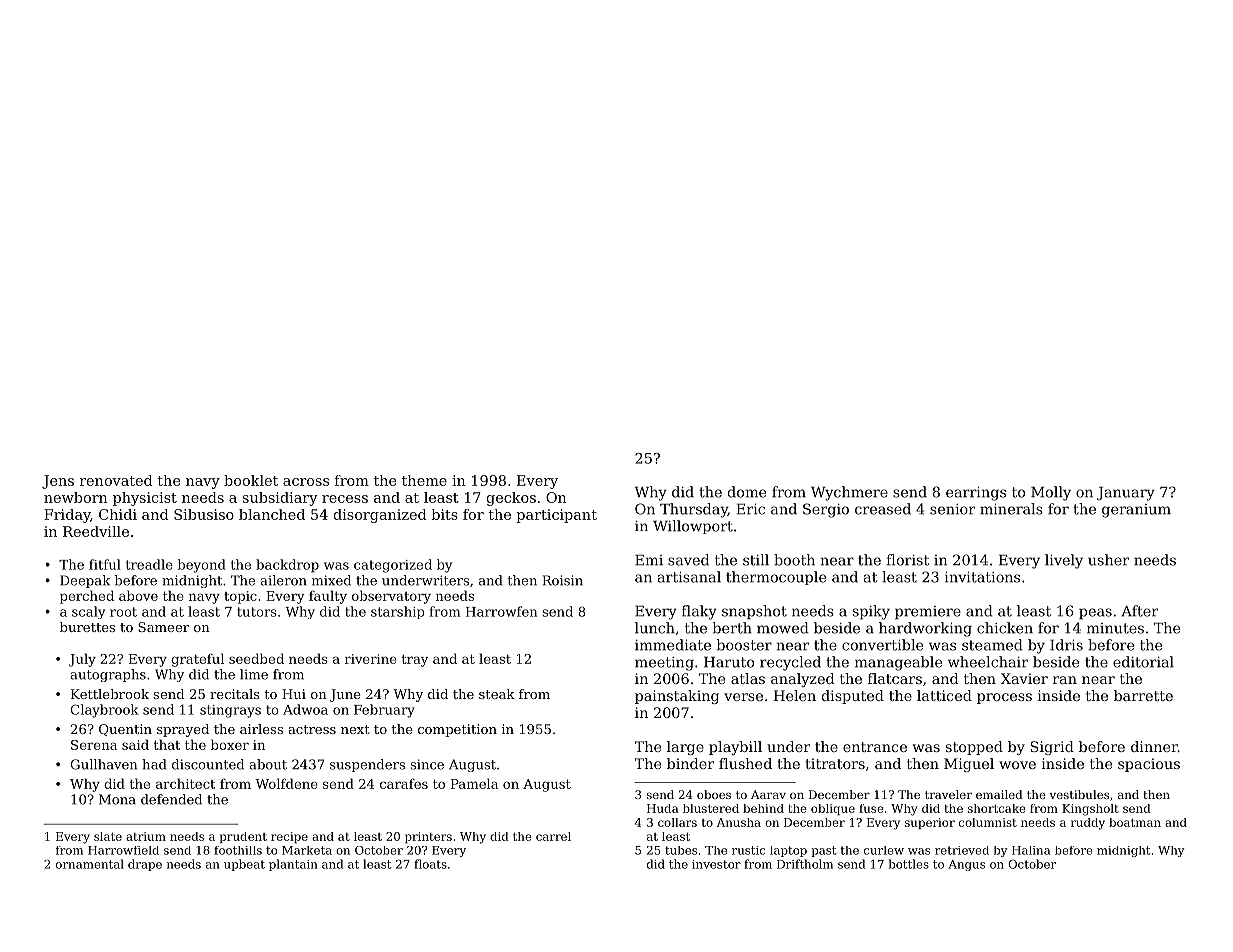 Image resolution: width=1233 pixels, height=952 pixels. I want to click on Pamela, so click(474, 783).
